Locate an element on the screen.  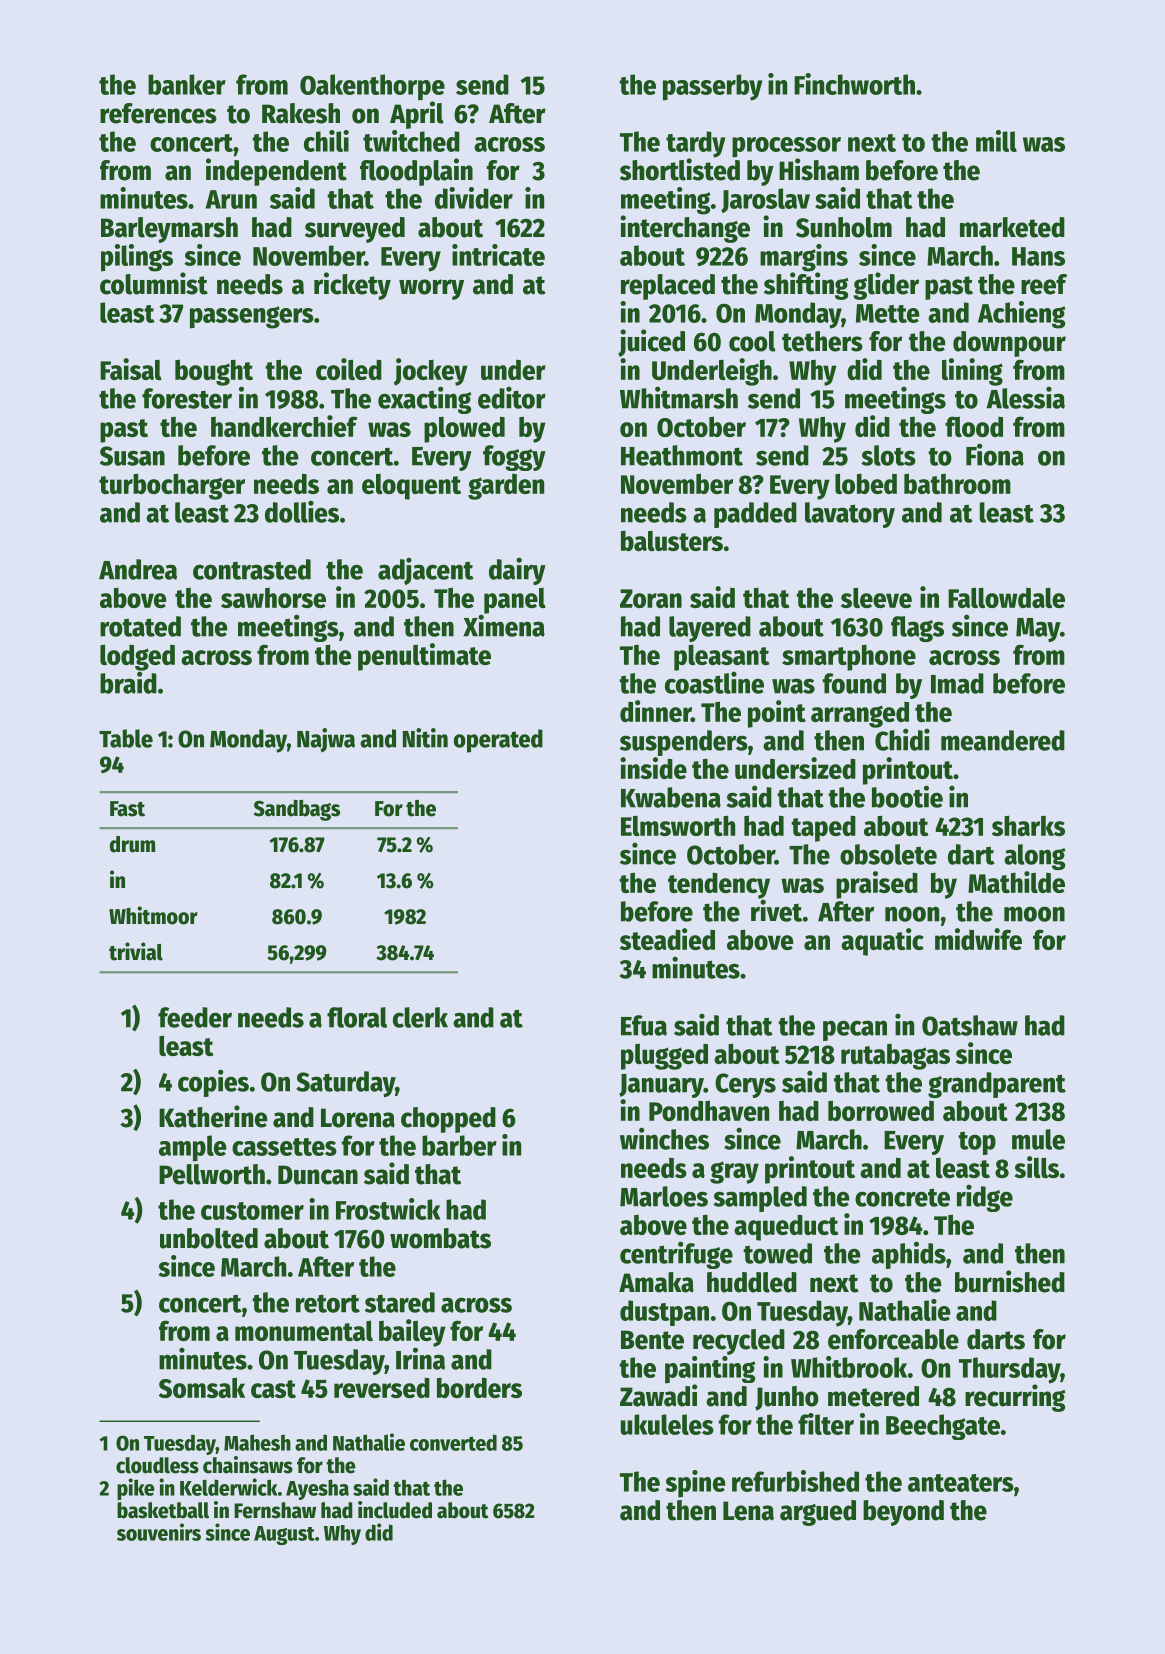
mill is located at coordinates (996, 141).
